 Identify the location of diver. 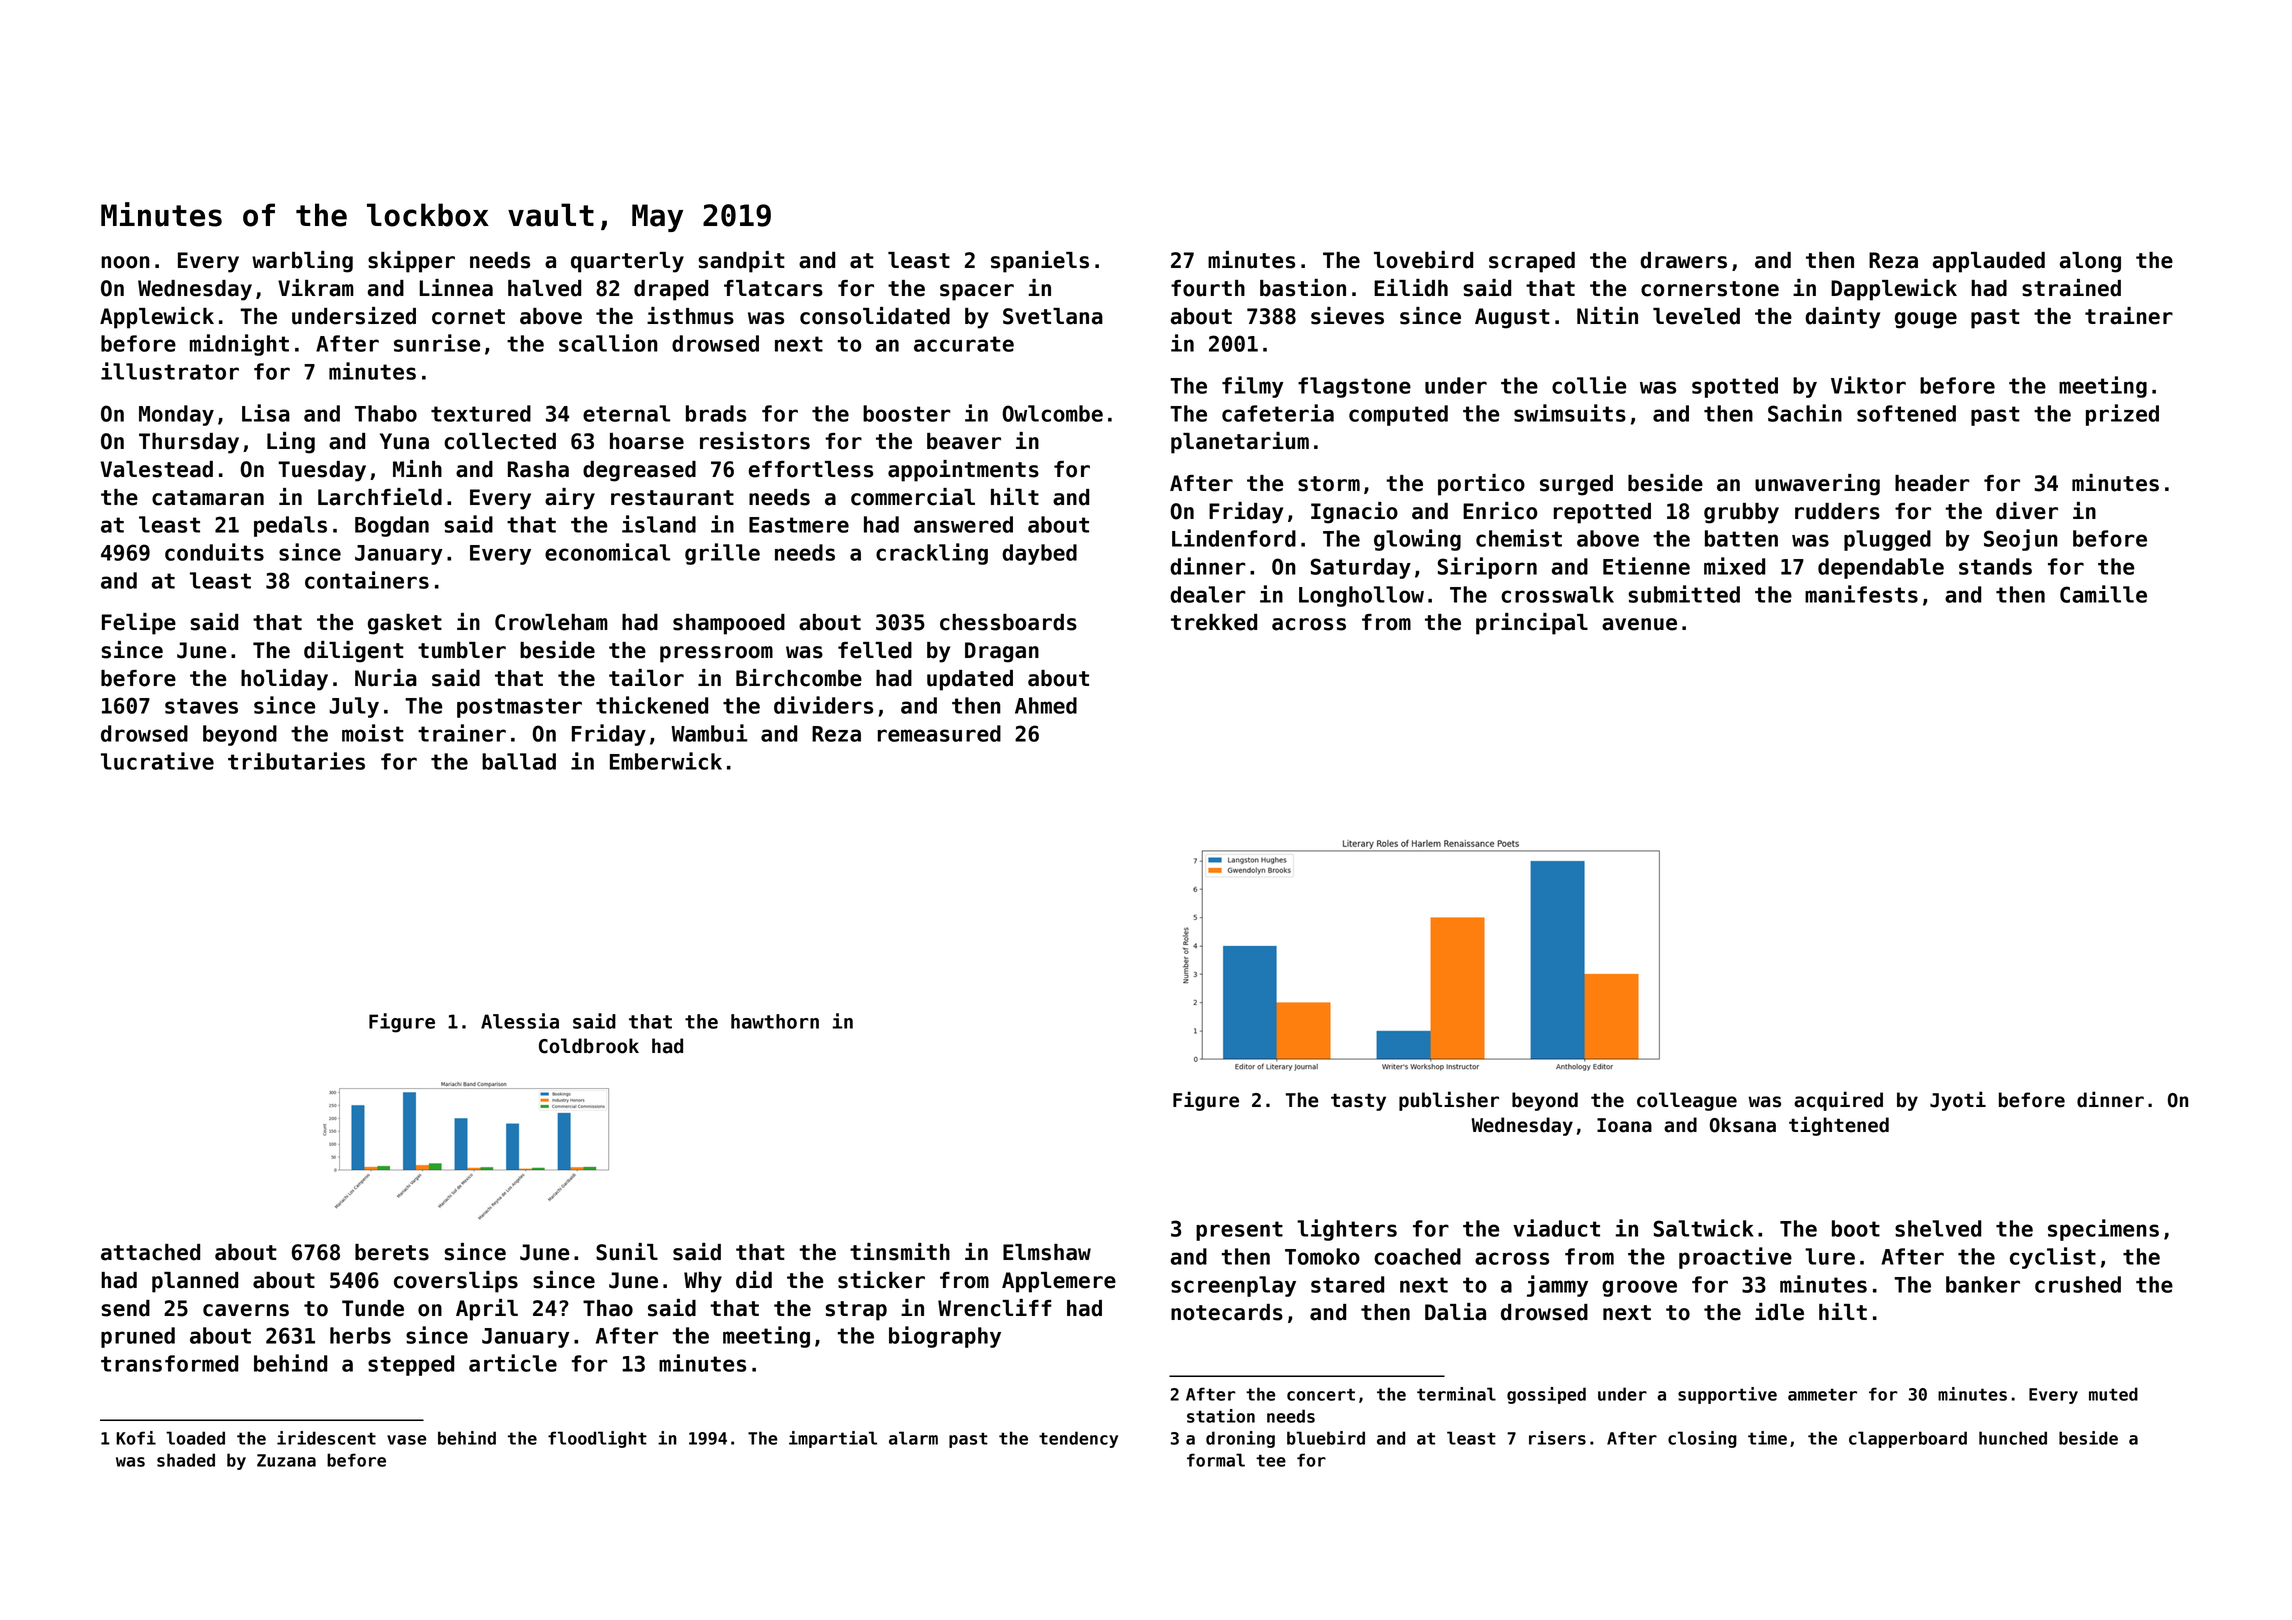
(2027, 511).
